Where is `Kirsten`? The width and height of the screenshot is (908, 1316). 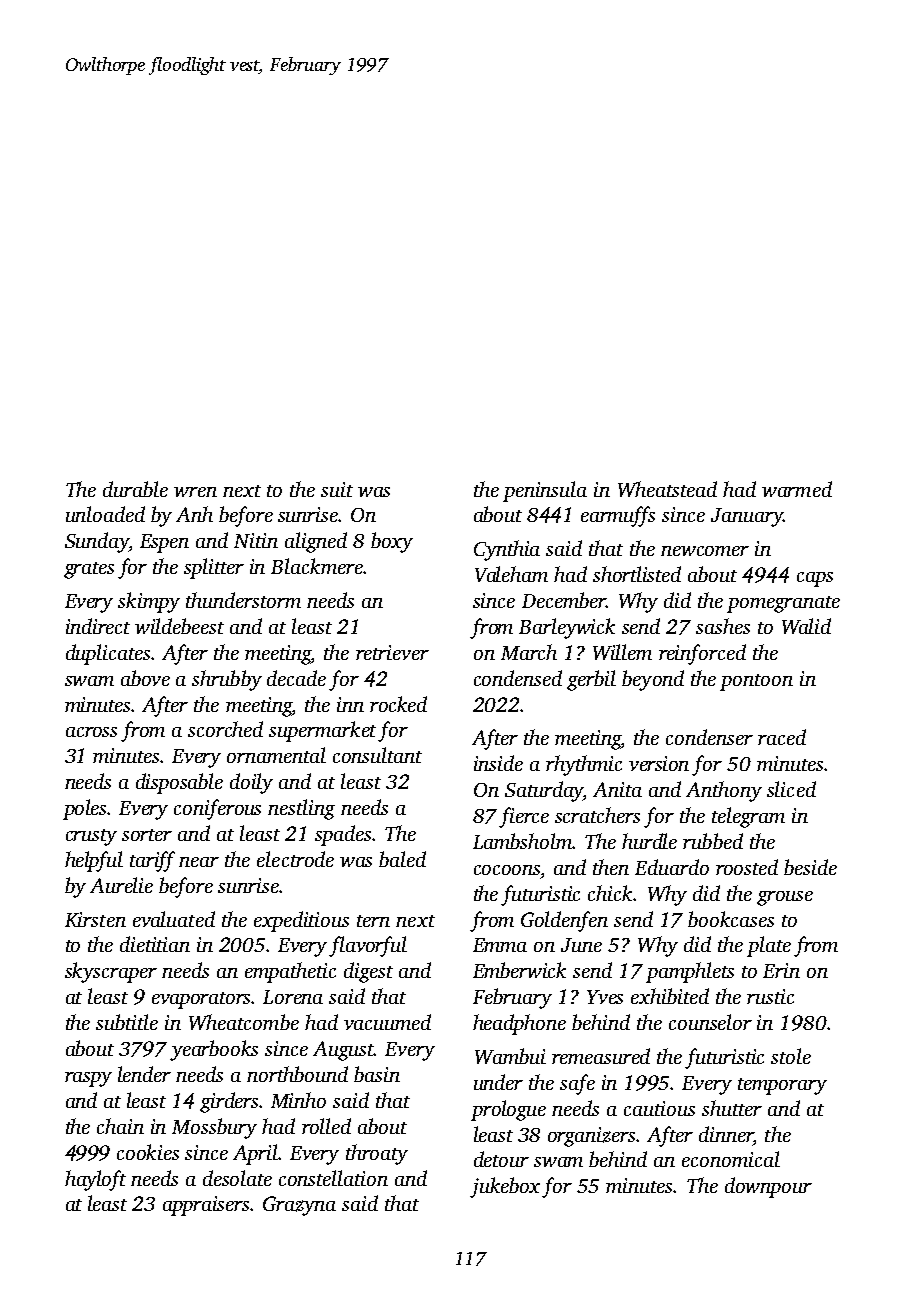 Kirsten is located at coordinates (95, 919).
